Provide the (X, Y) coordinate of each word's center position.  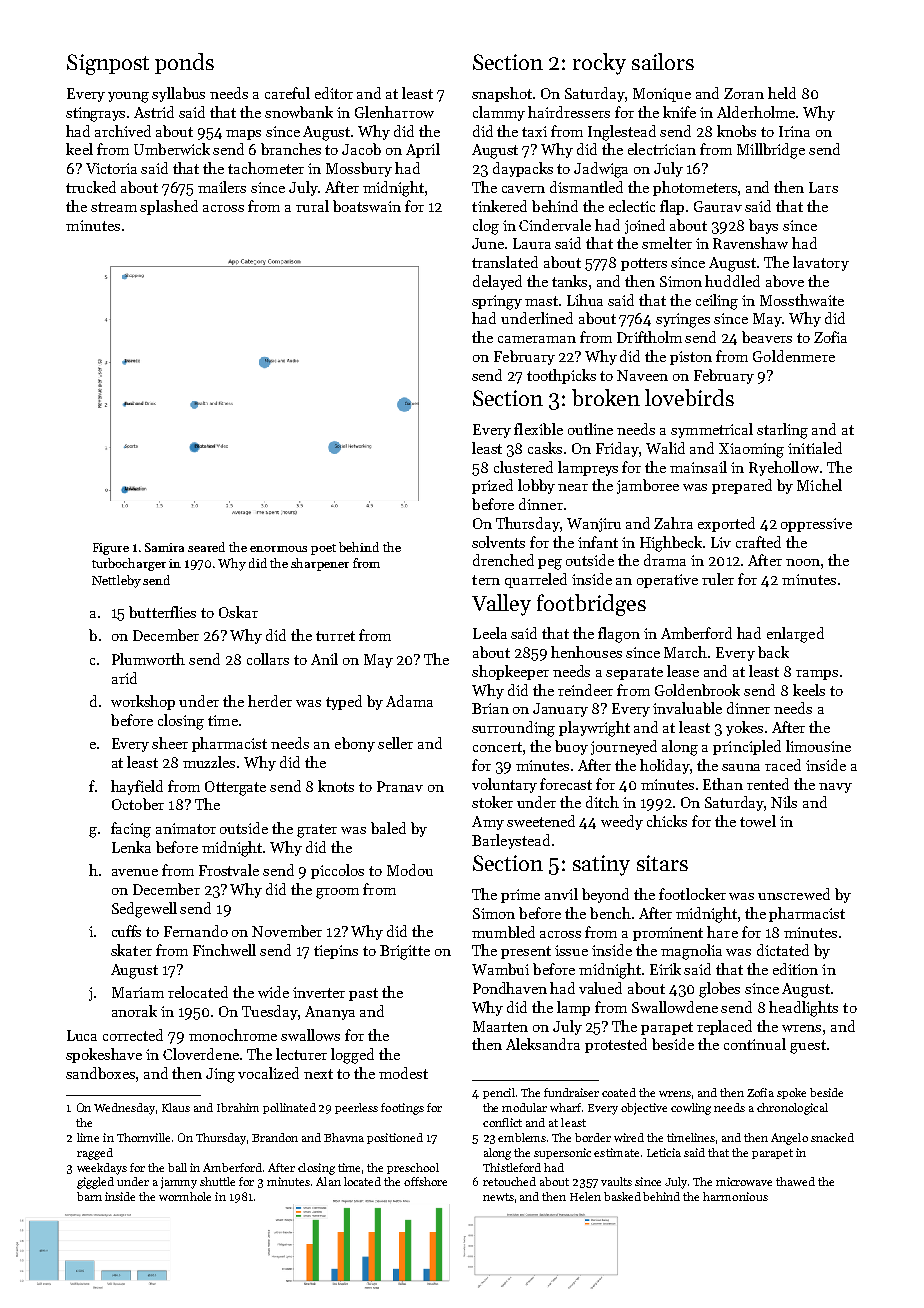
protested (616, 1045)
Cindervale (555, 225)
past (363, 994)
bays (763, 226)
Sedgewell (144, 910)
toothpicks (561, 376)
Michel (819, 485)
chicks (667, 821)
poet (323, 549)
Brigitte (405, 952)
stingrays (95, 114)
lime (88, 1137)
